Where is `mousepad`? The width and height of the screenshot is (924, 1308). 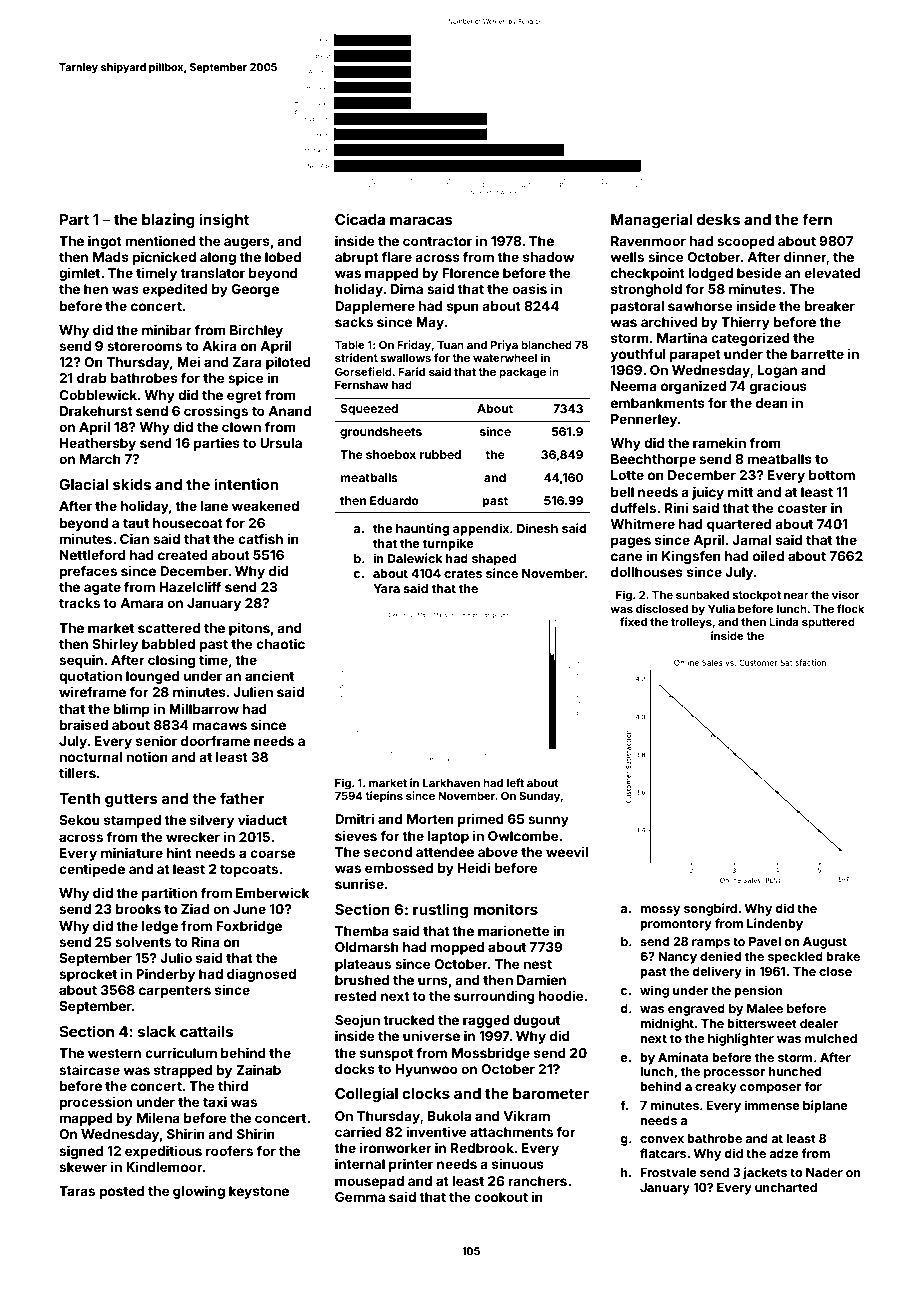
mousepad is located at coordinates (369, 1182).
